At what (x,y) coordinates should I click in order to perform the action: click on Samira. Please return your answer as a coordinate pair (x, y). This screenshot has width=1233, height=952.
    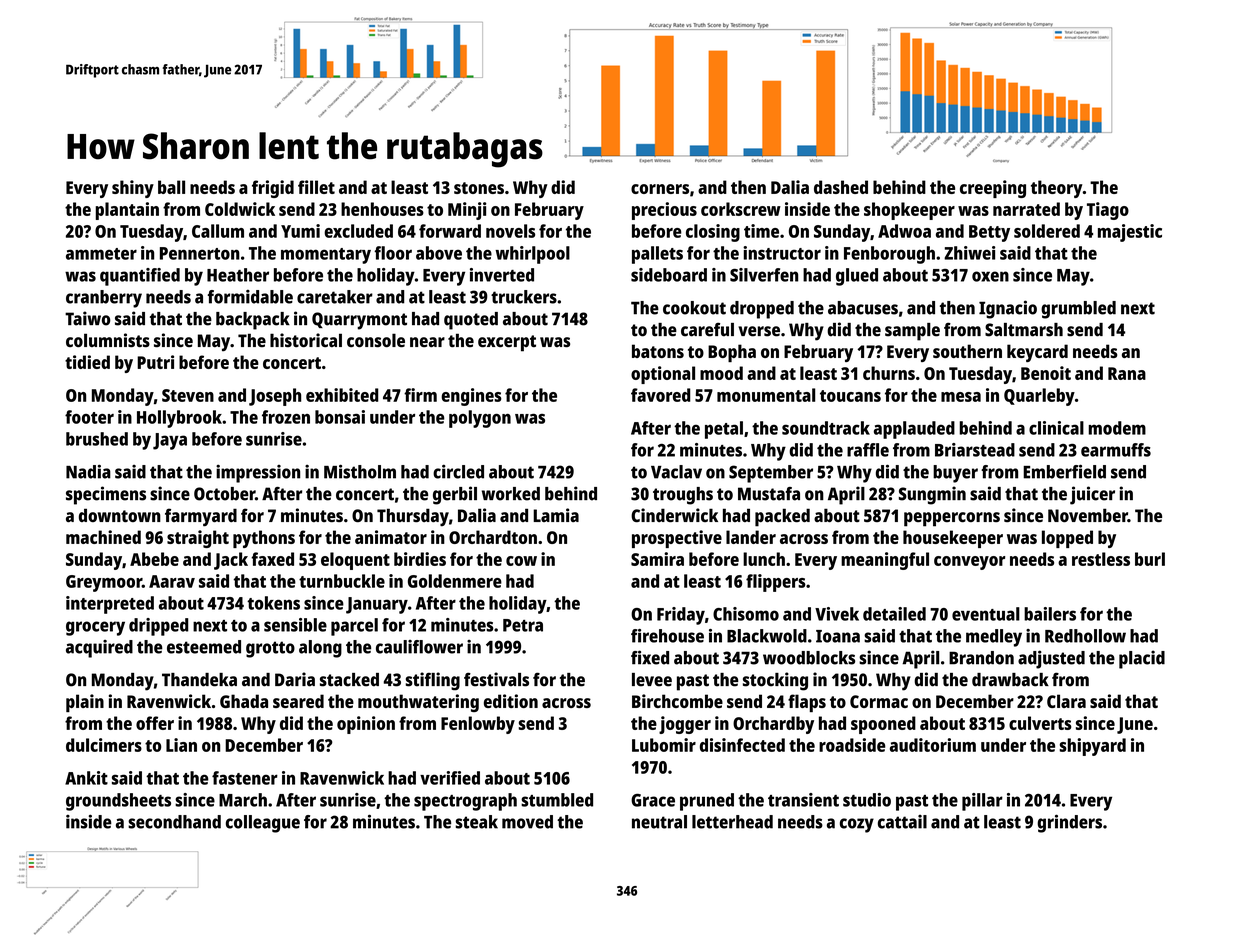
    Looking at the image, I should click on (657, 559).
